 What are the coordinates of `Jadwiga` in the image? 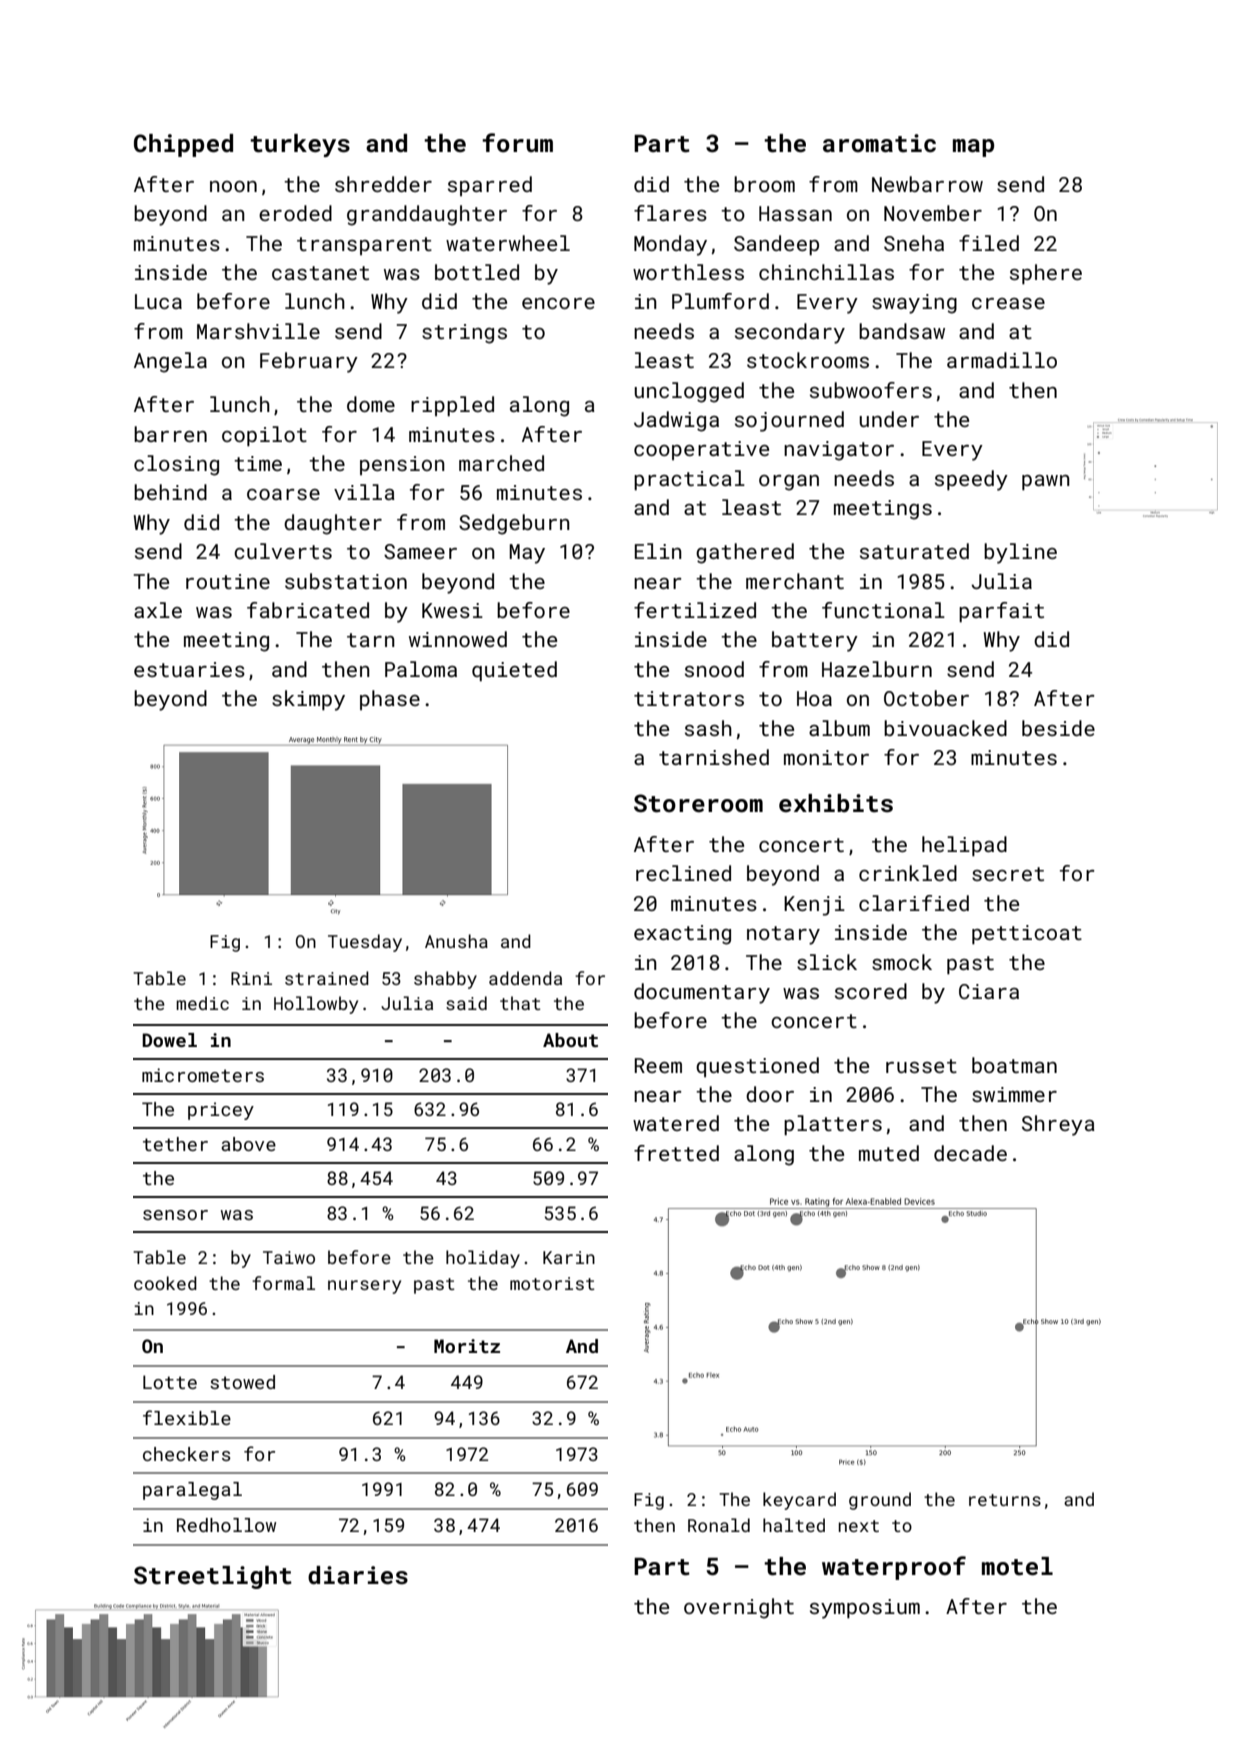 It's located at (676, 421).
